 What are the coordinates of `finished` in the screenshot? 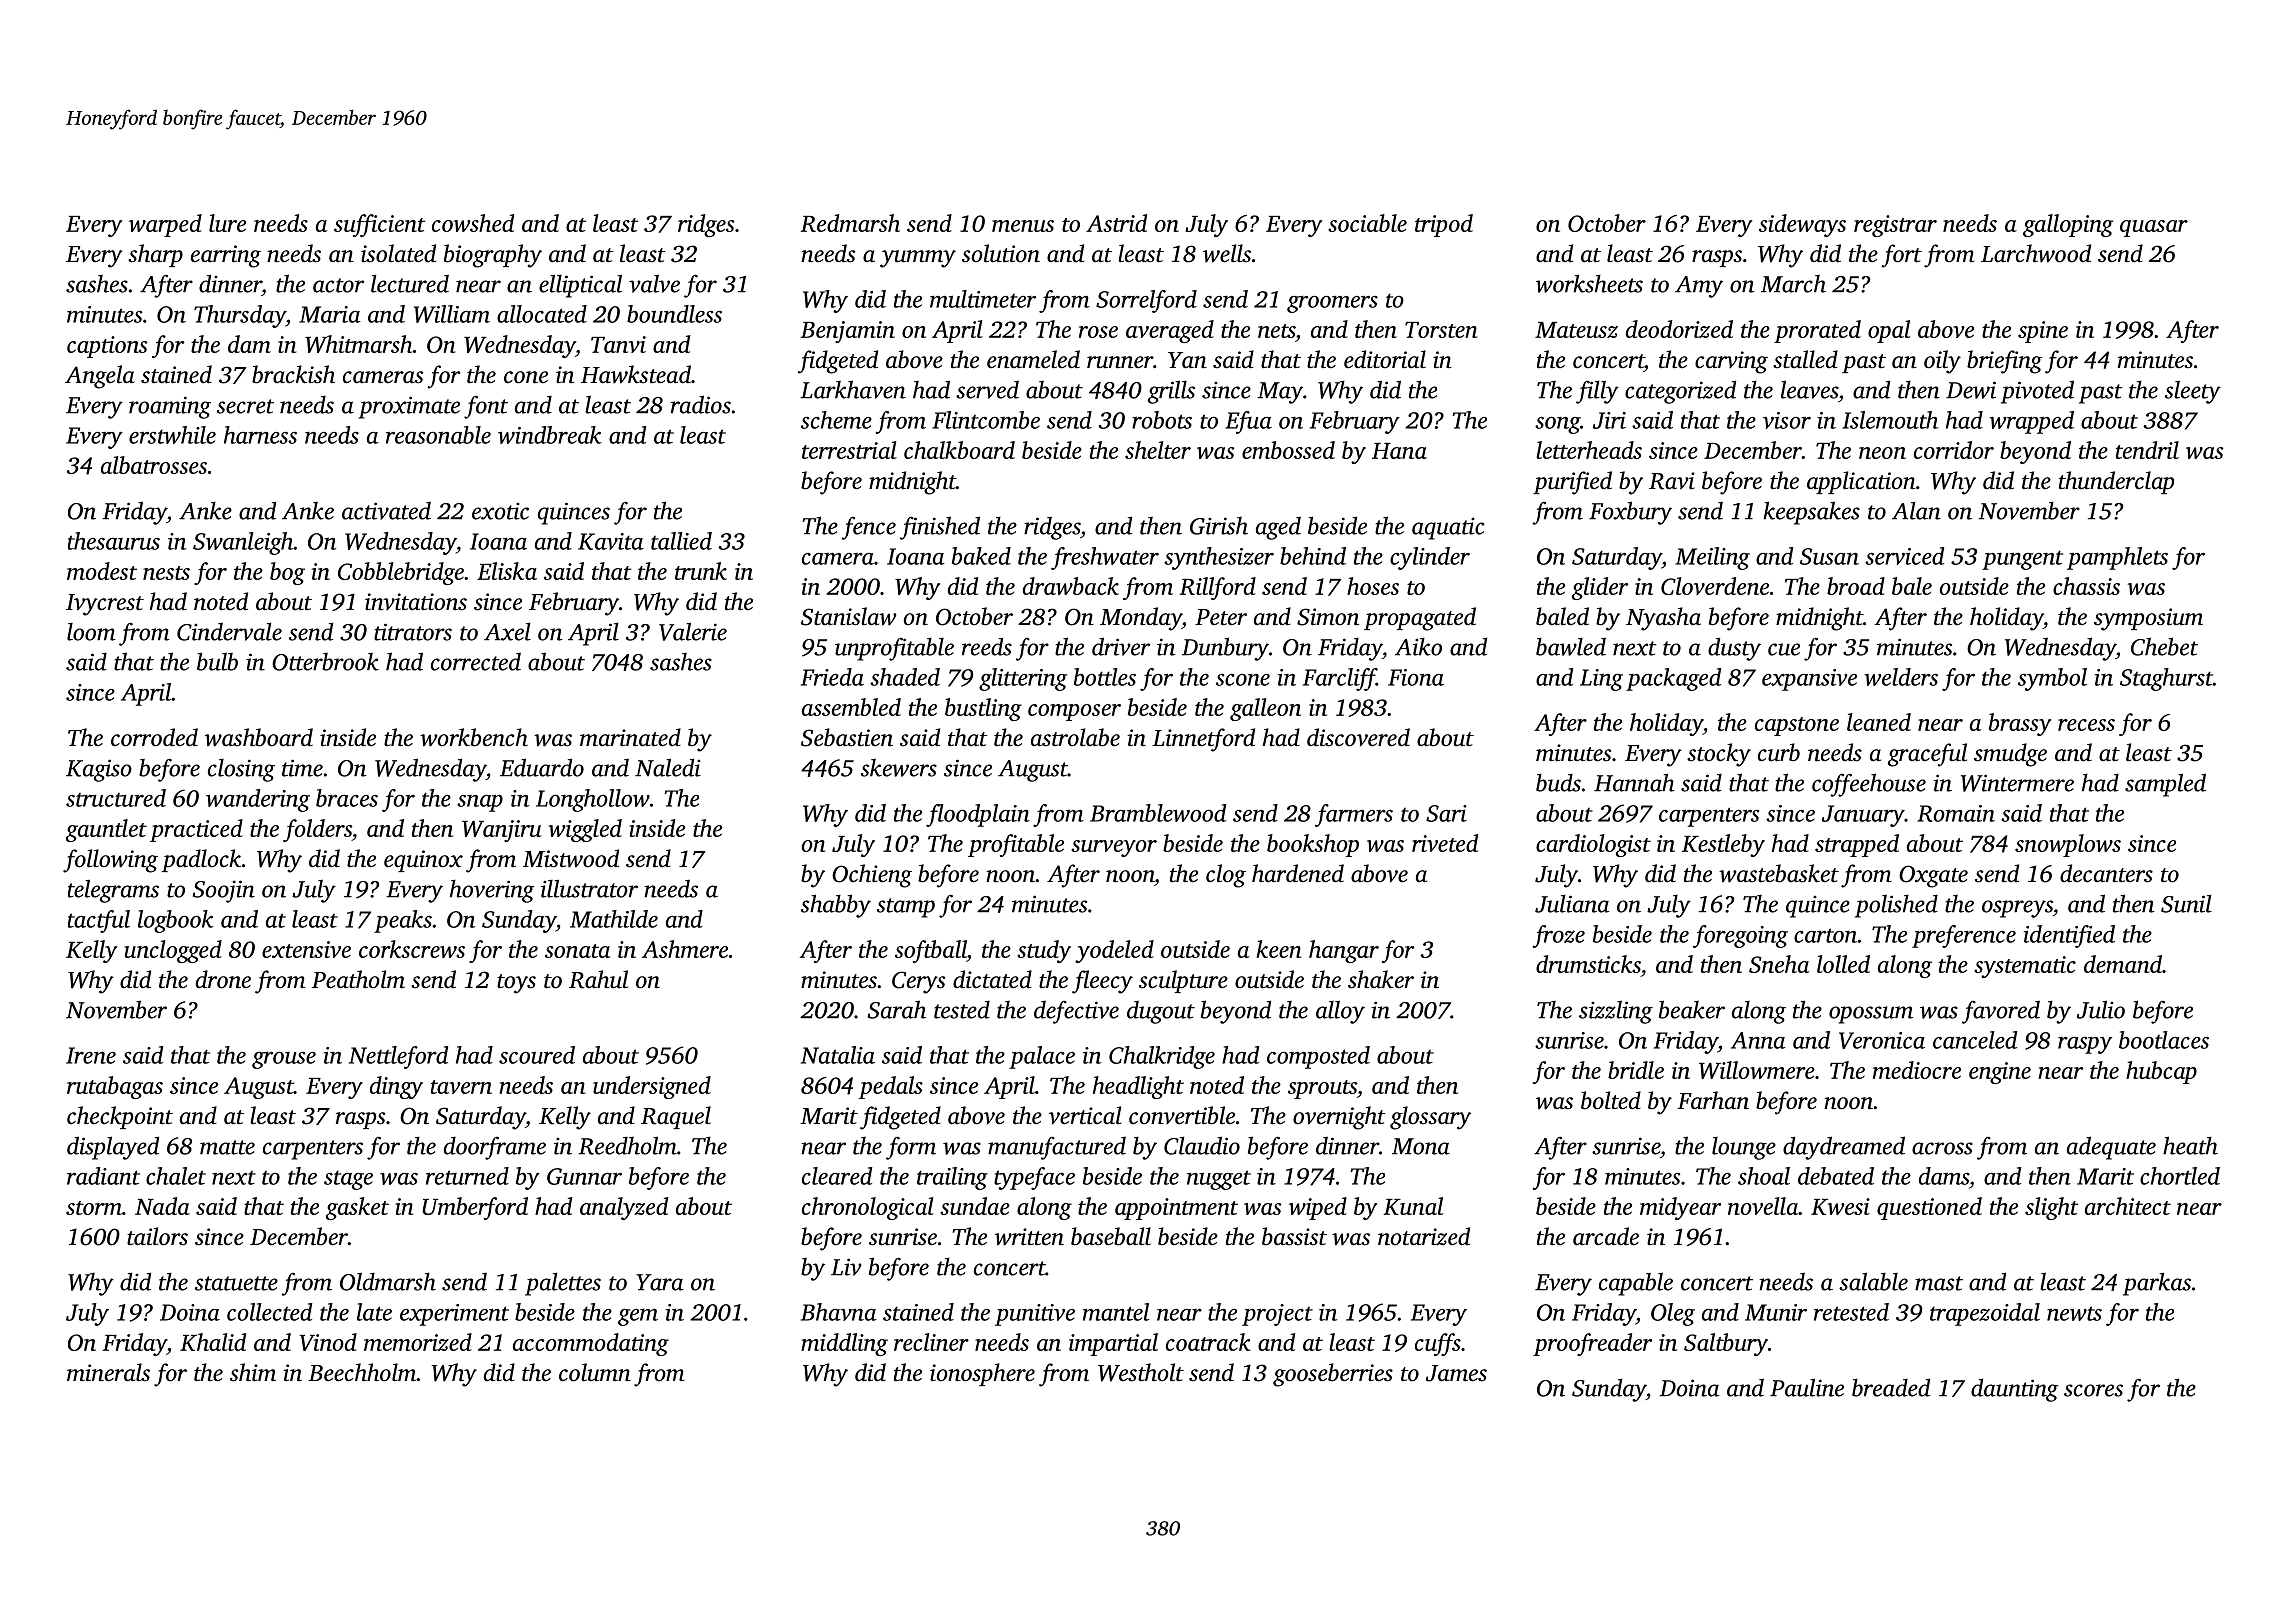 It's located at (940, 528).
